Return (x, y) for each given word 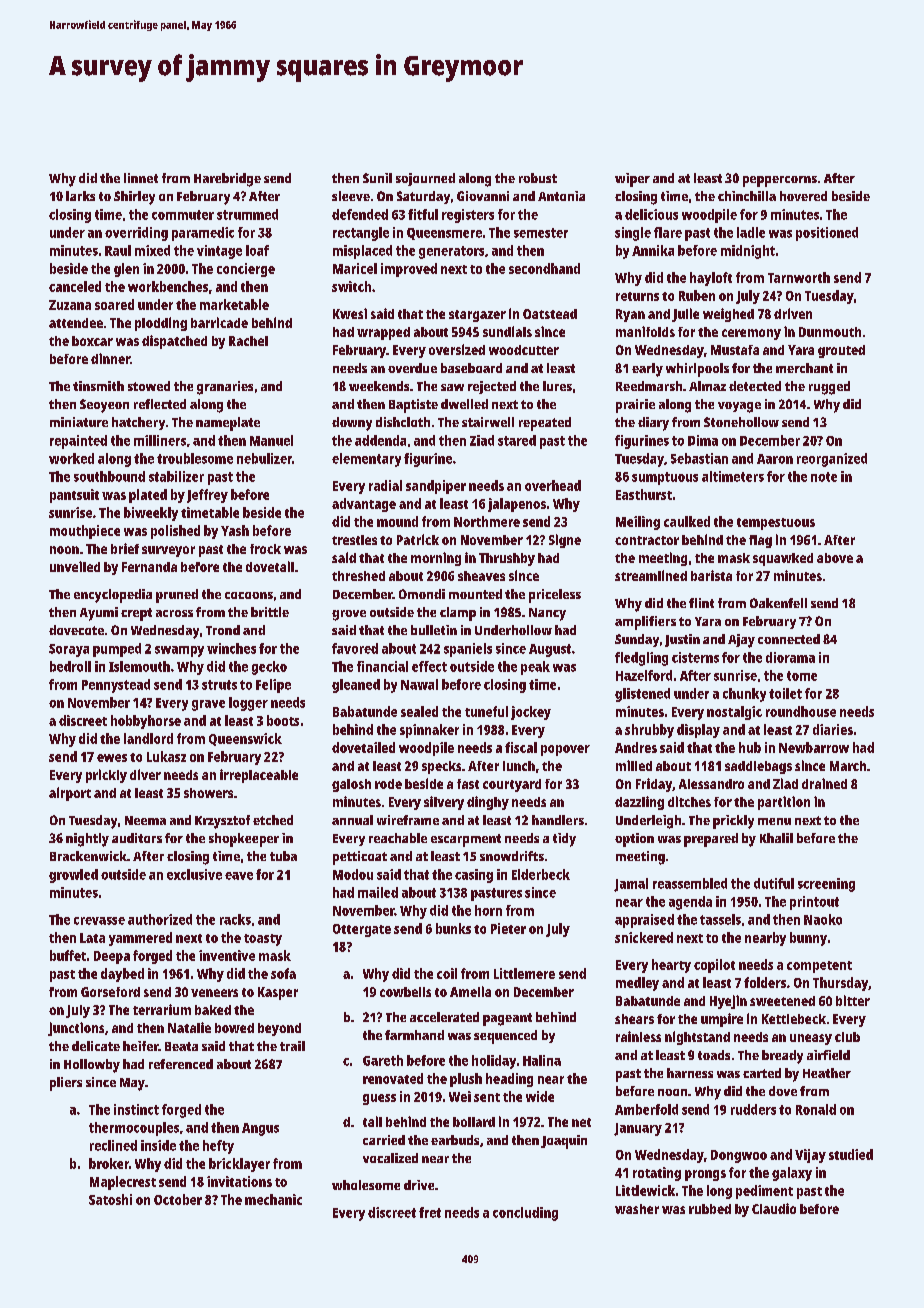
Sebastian (699, 458)
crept (136, 614)
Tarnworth (799, 277)
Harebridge (227, 180)
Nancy (547, 614)
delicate (96, 1046)
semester (541, 233)
